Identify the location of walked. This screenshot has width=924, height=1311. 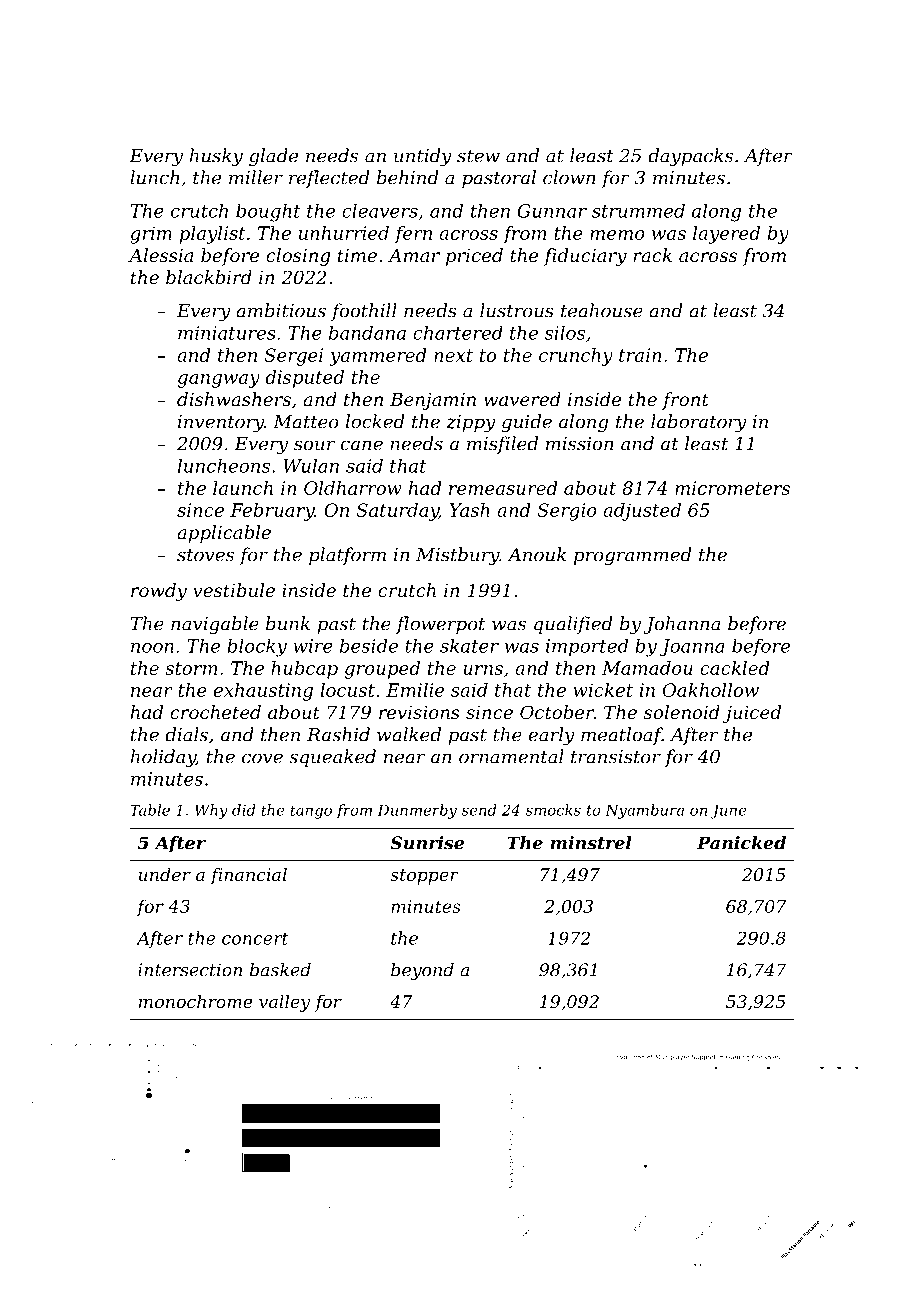
(409, 734).
